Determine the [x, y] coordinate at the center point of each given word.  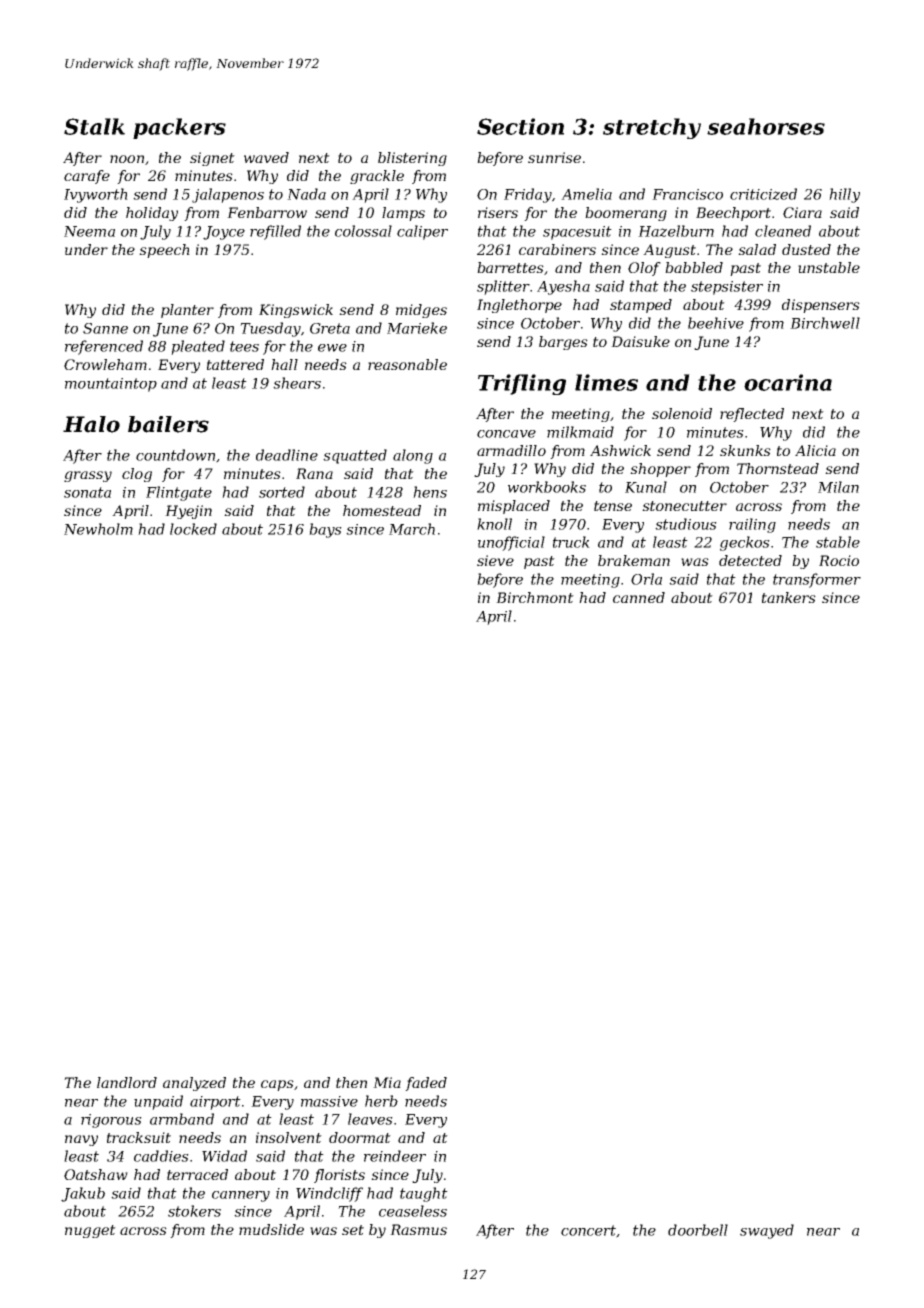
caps [277, 1085]
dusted [806, 249]
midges [421, 311]
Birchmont [535, 597]
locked [193, 529]
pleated [198, 347]
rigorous [111, 1121]
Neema [89, 231]
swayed [767, 1231]
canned [639, 597]
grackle [377, 177]
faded [426, 1084]
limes [606, 382]
